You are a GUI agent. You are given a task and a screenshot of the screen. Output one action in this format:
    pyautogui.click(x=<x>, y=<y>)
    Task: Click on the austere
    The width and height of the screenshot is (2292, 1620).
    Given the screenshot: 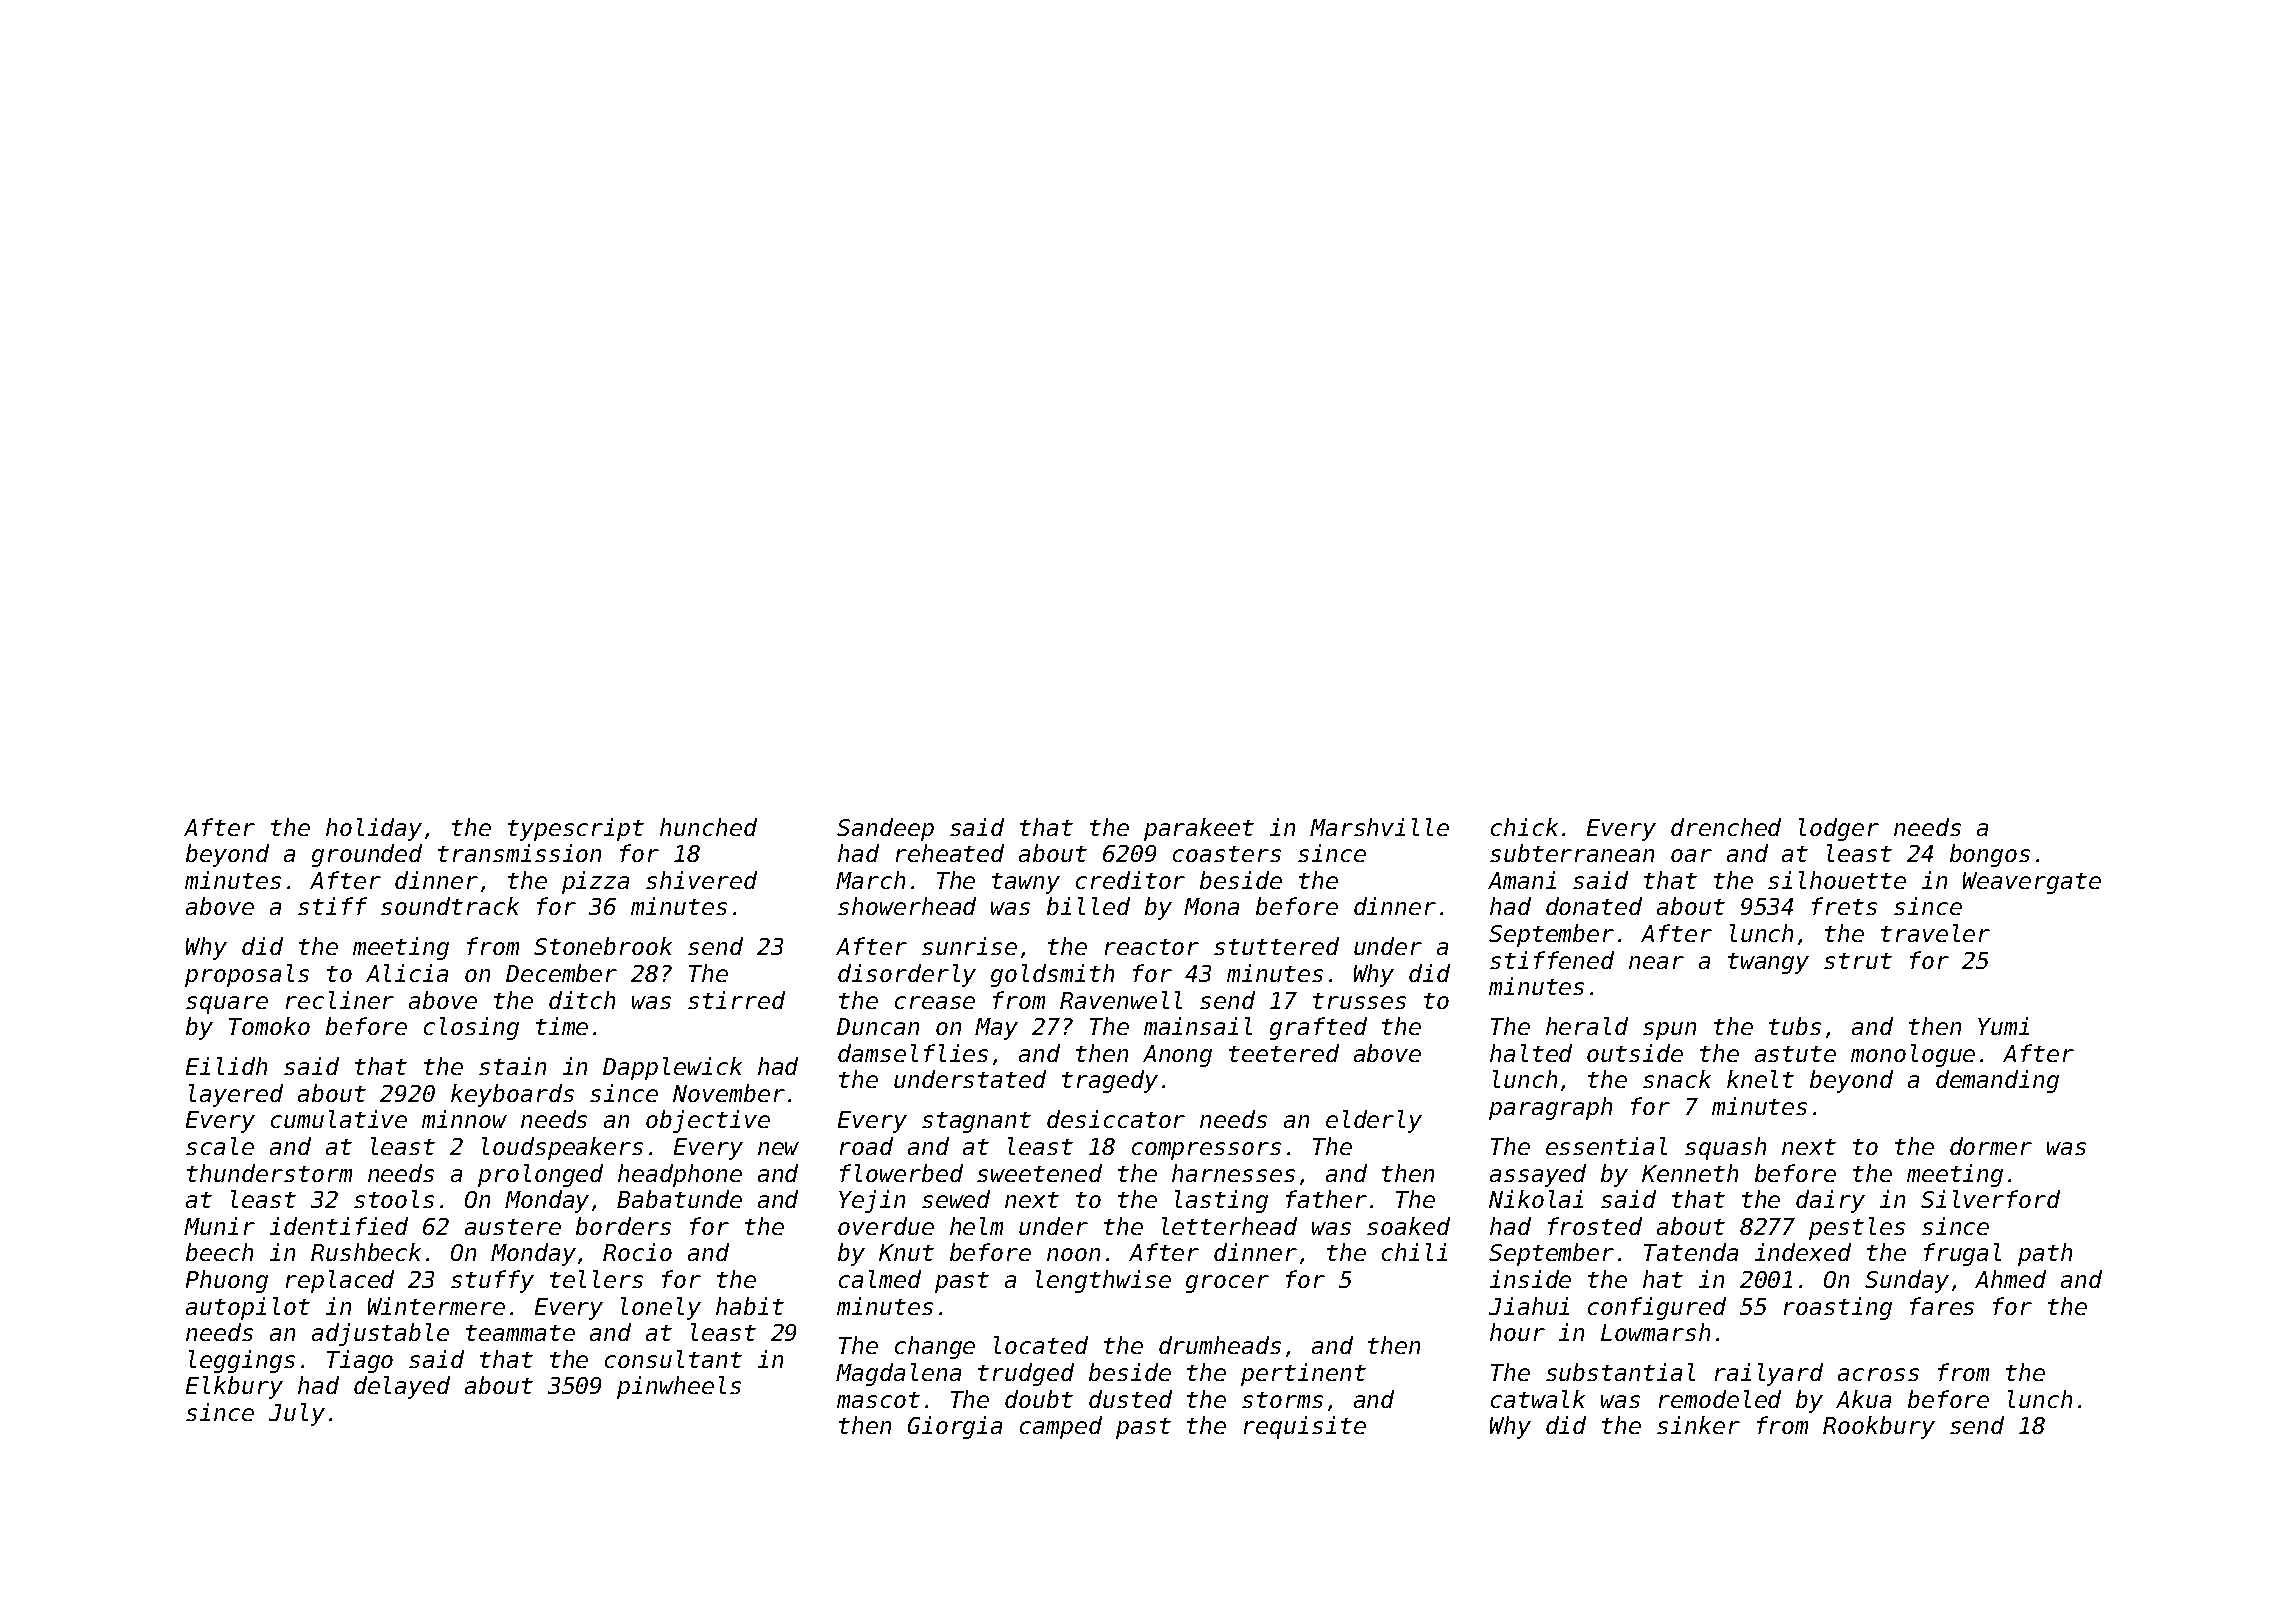 What is the action you would take?
    pyautogui.click(x=513, y=1227)
